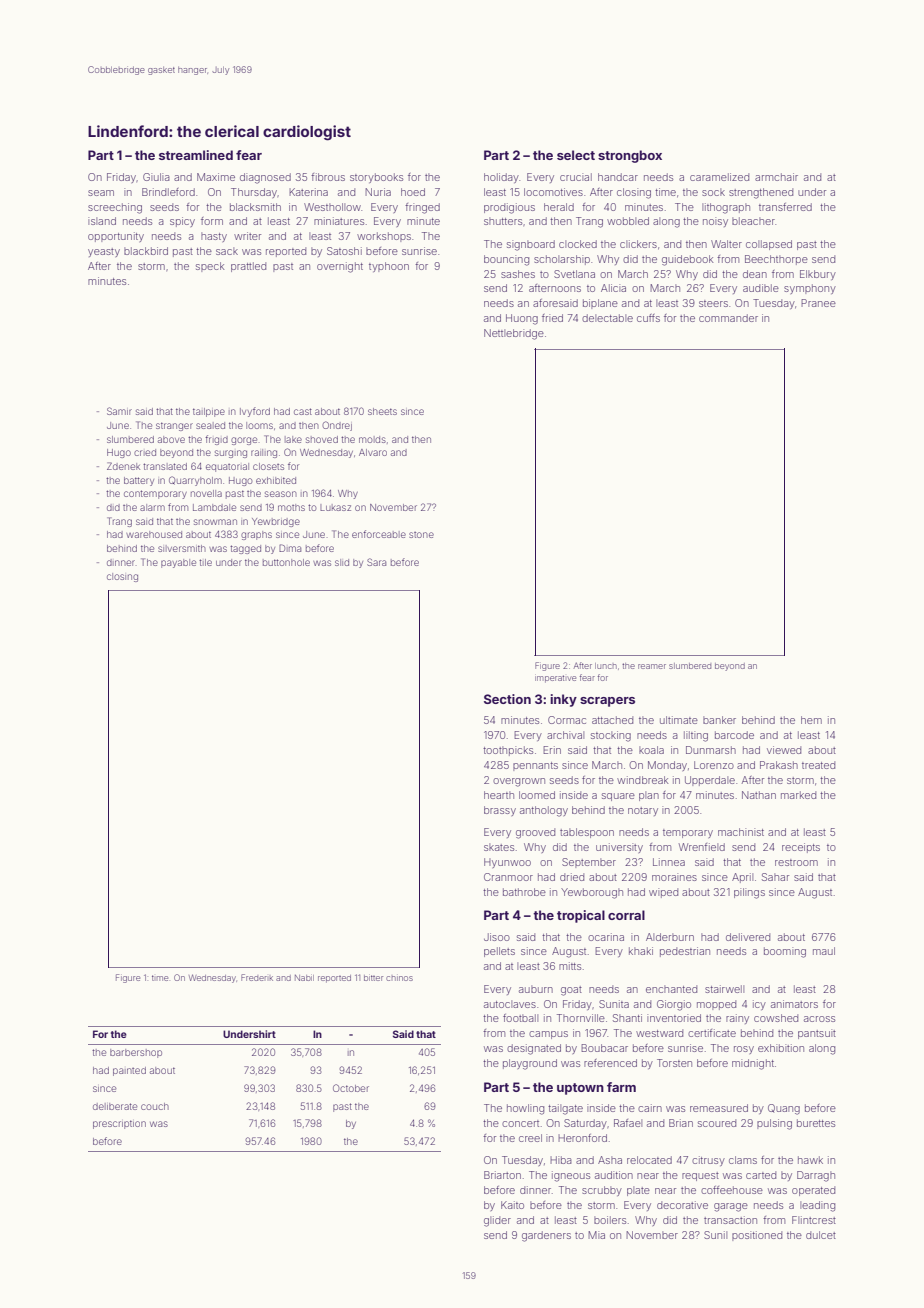  I want to click on couch, so click(155, 1106).
